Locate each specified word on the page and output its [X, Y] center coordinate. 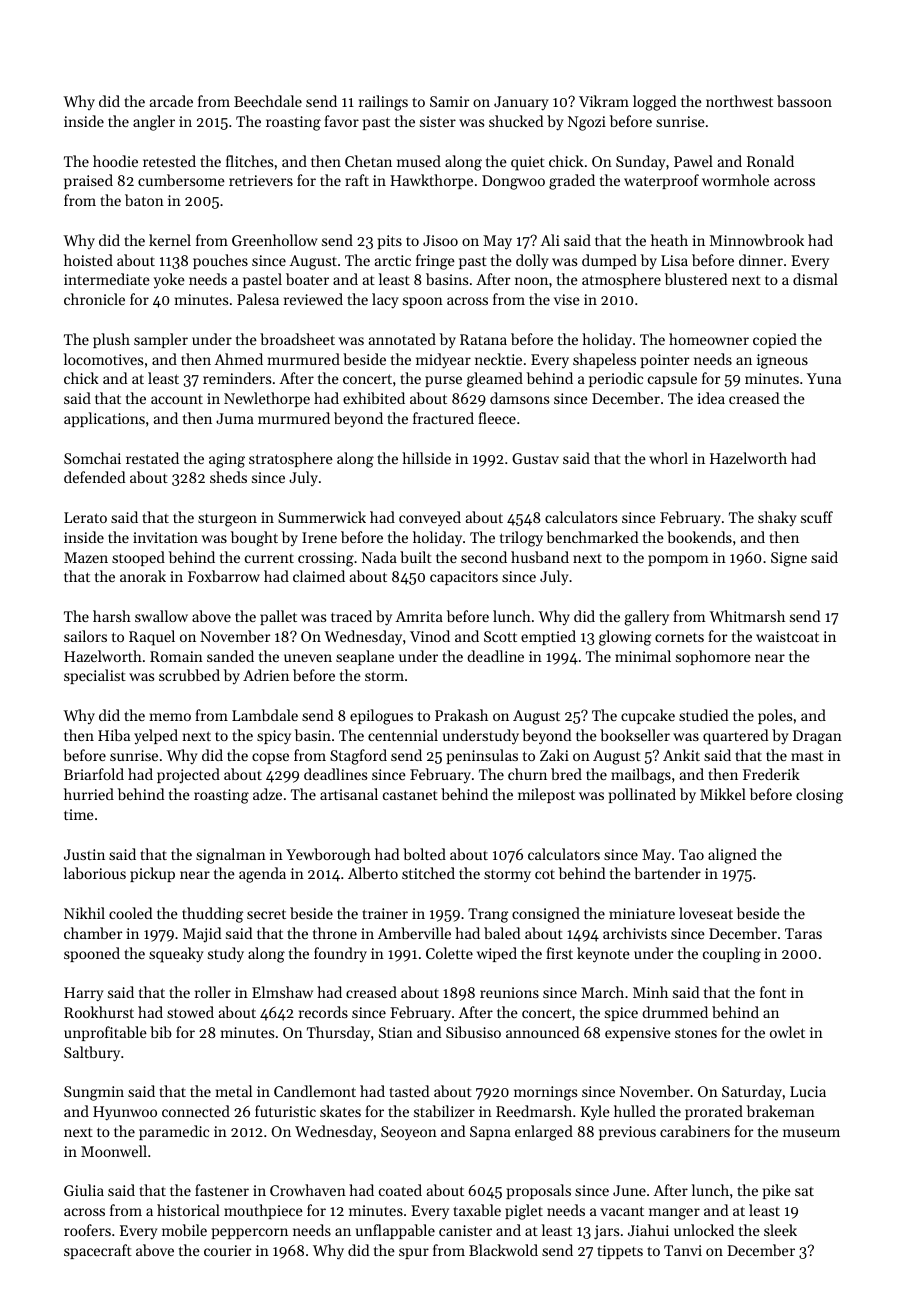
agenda [262, 875]
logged [655, 103]
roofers [87, 1230]
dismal [815, 279]
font [773, 992]
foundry [340, 954]
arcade [171, 101]
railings [383, 103]
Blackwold [503, 1250]
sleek [780, 1230]
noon [531, 281]
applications [104, 419]
